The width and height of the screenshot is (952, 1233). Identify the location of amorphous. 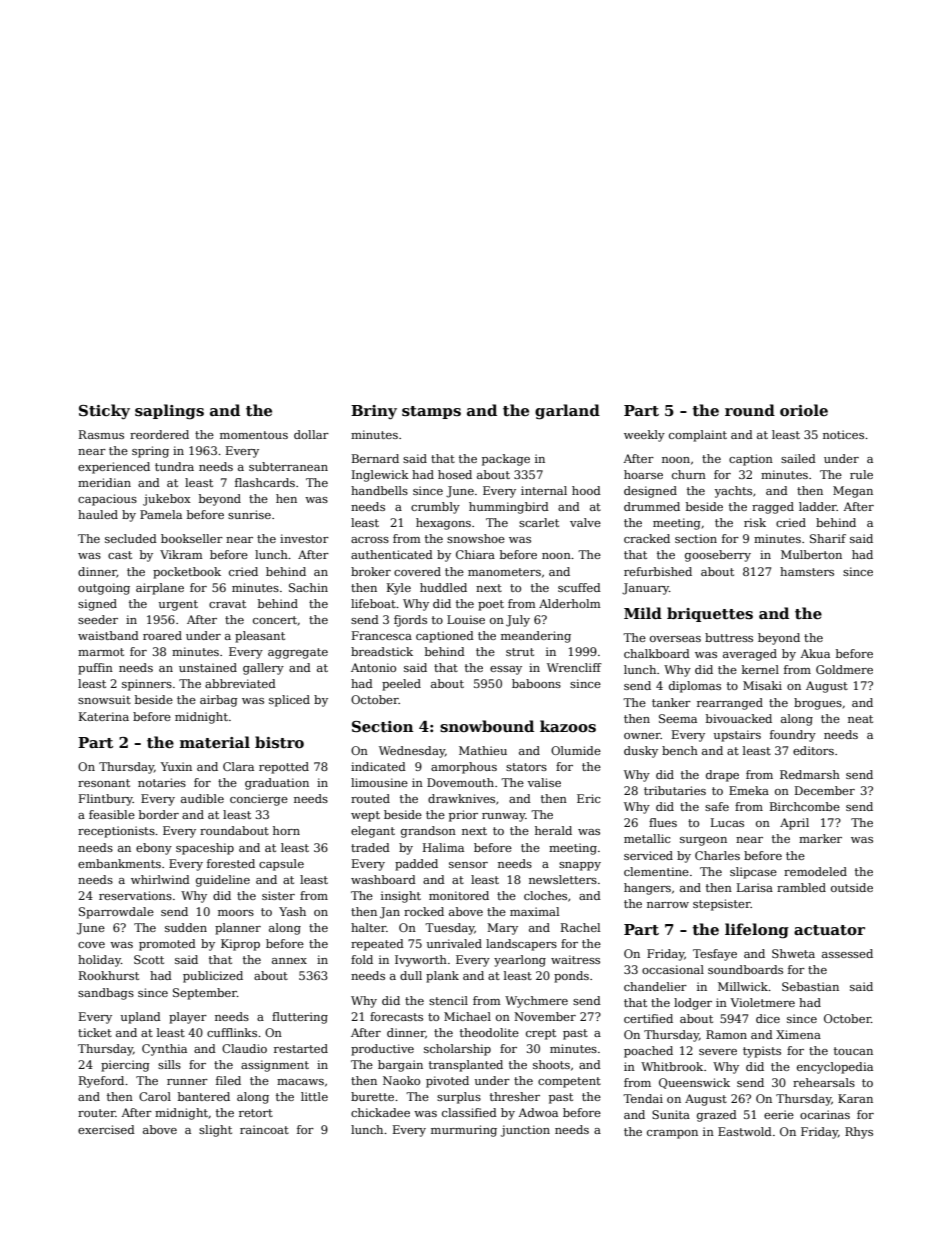
(464, 768).
